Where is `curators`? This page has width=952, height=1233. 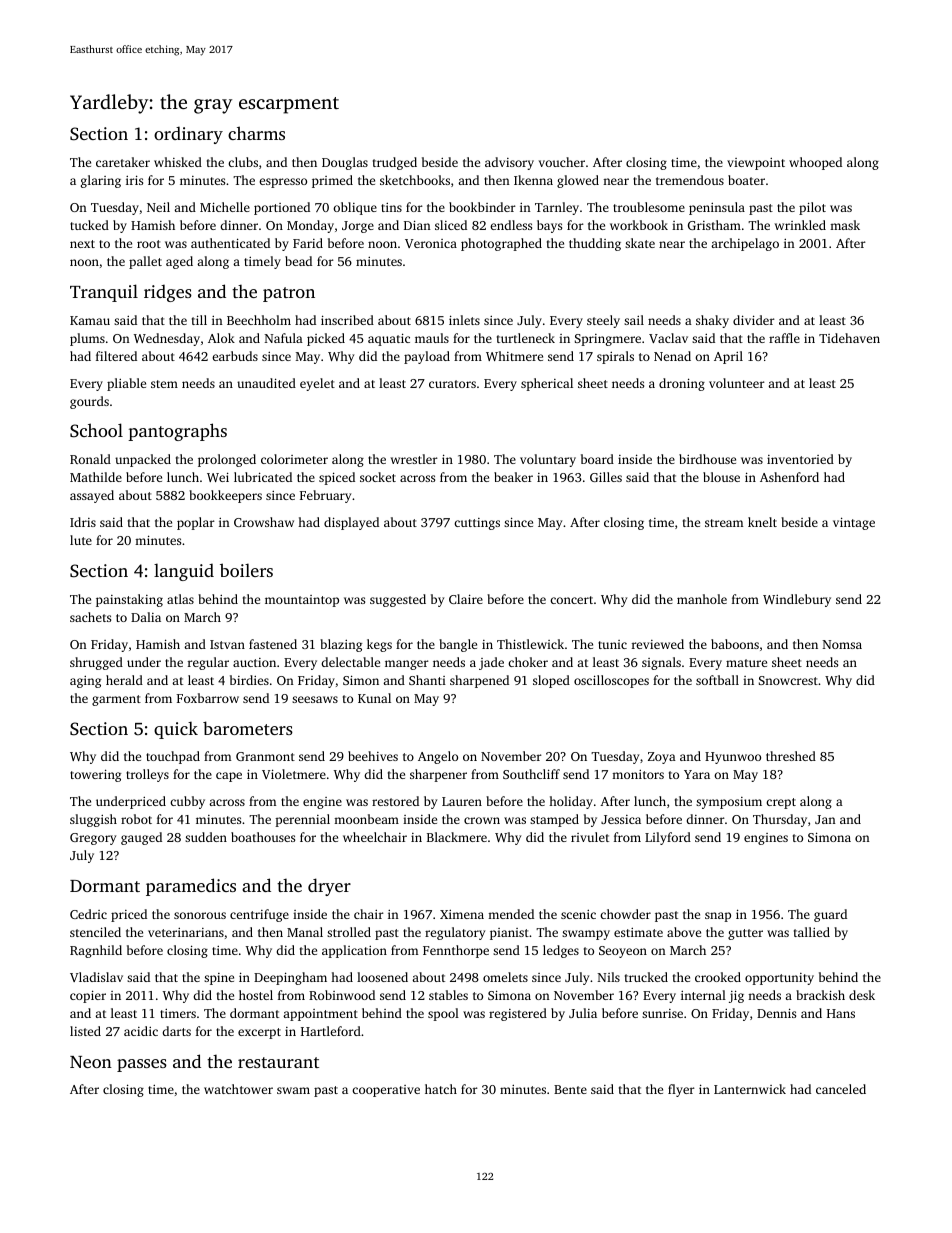
curators is located at coordinates (452, 384).
